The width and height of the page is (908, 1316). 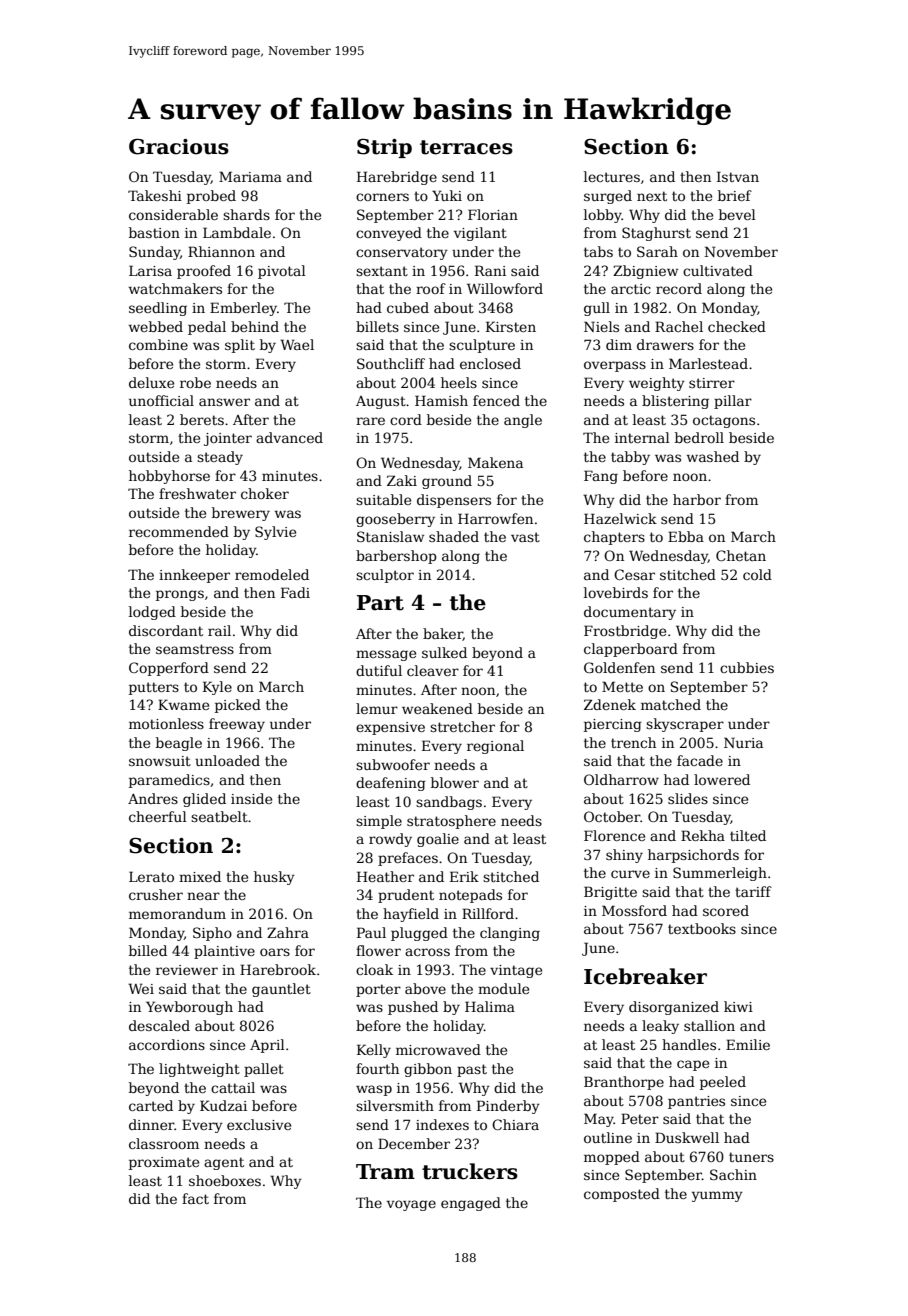 I want to click on prongs, so click(x=180, y=595).
